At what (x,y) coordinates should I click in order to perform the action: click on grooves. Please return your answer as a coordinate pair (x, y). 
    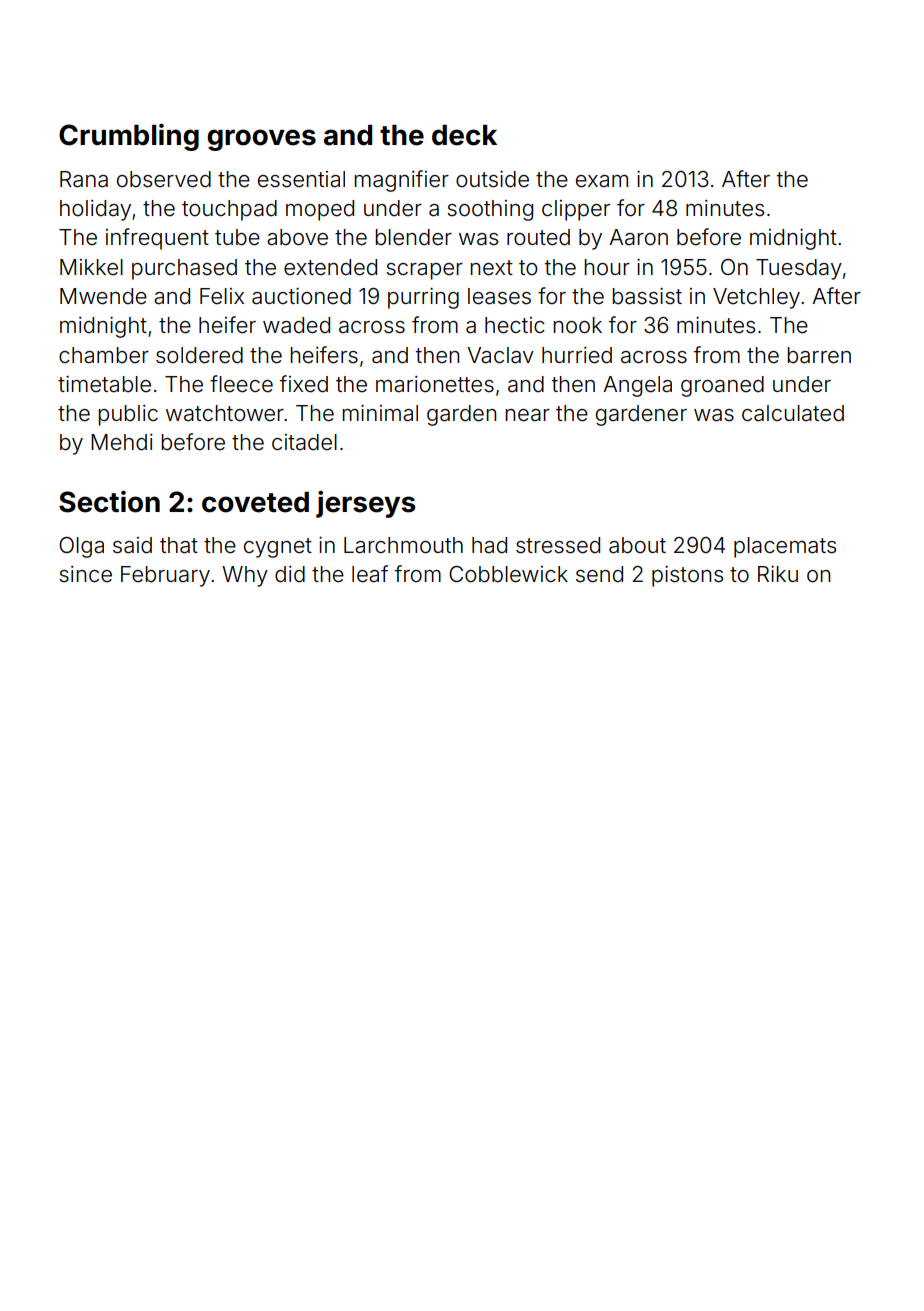
    Looking at the image, I should click on (261, 140).
